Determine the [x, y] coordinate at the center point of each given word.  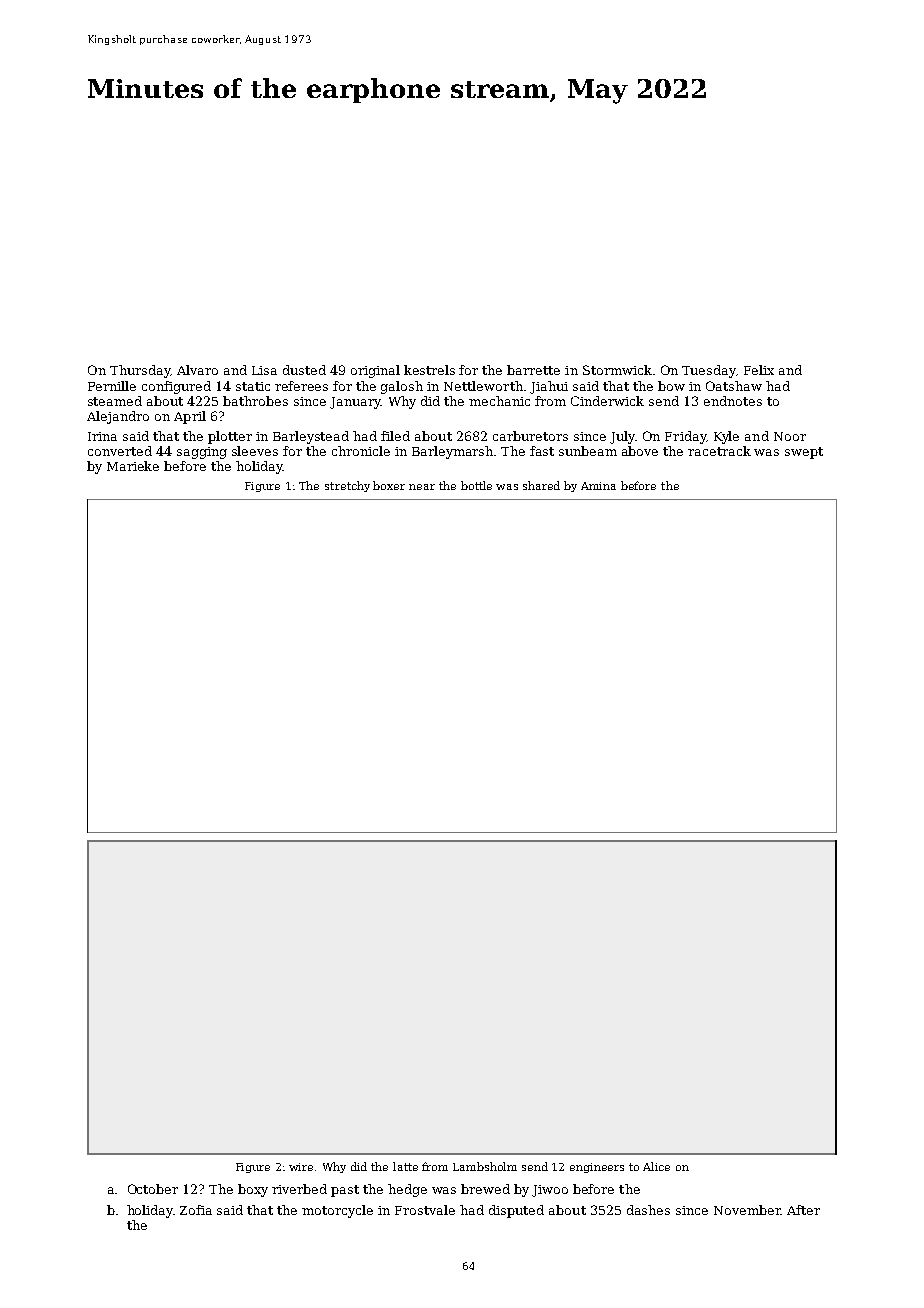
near [422, 487]
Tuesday [709, 371]
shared [541, 485]
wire [301, 1167]
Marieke [133, 466]
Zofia [196, 1210]
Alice [656, 1166]
